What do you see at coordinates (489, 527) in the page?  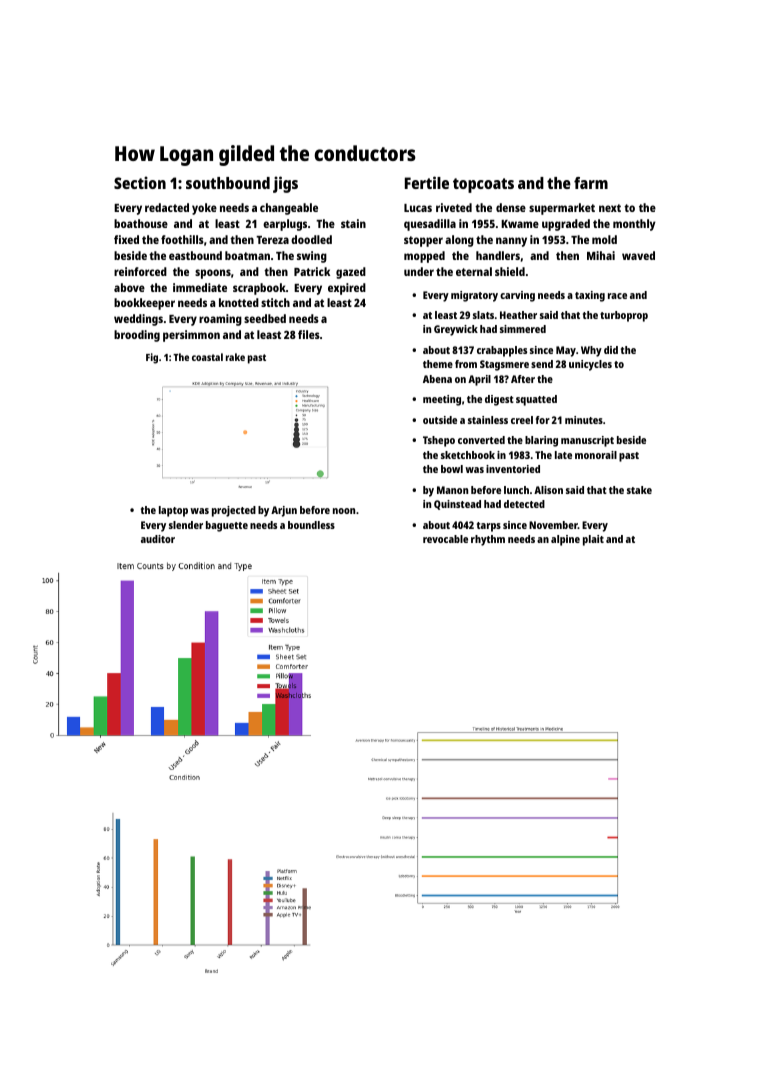 I see `tarps` at bounding box center [489, 527].
